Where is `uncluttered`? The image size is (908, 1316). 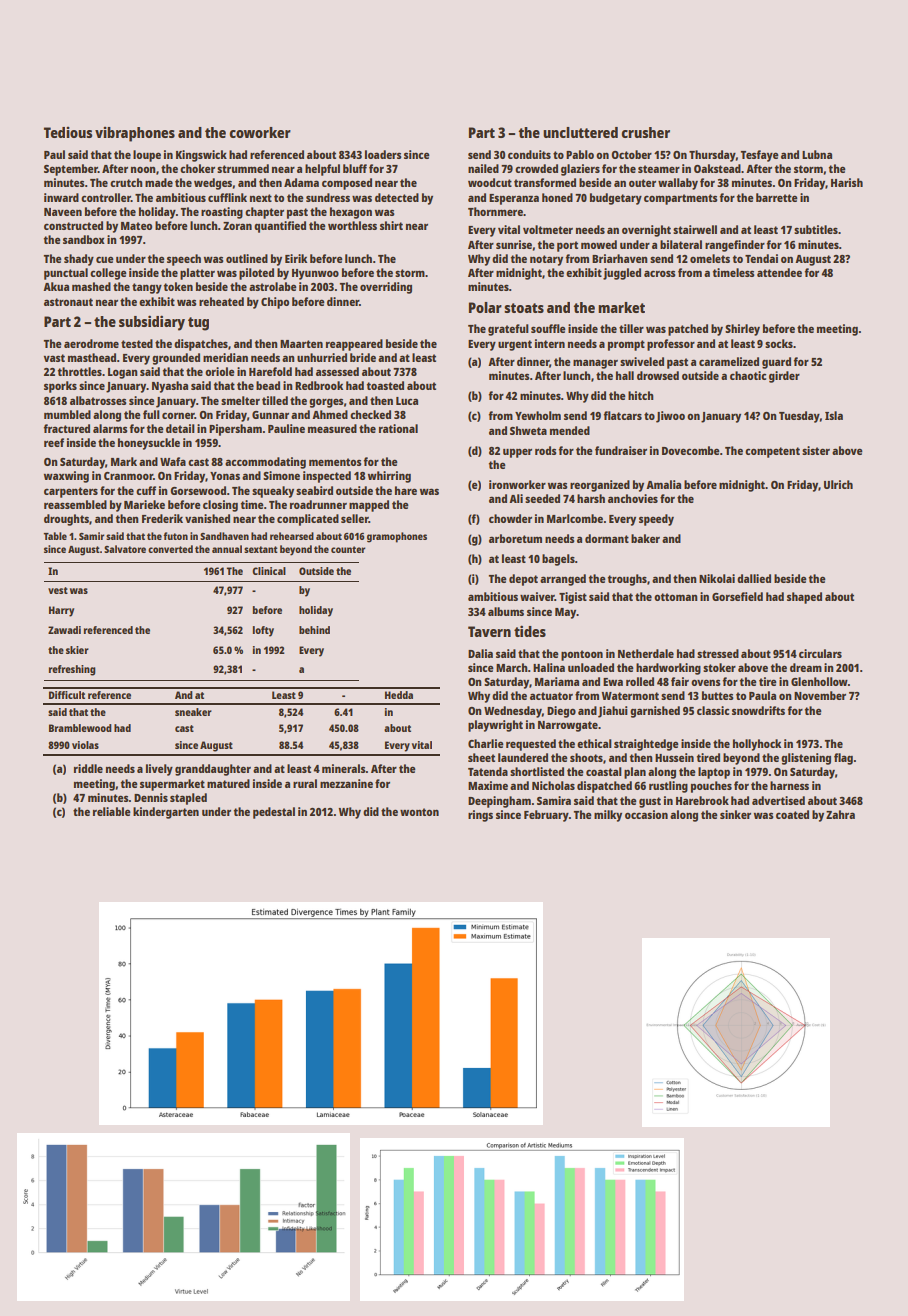
uncluttered is located at coordinates (580, 132).
